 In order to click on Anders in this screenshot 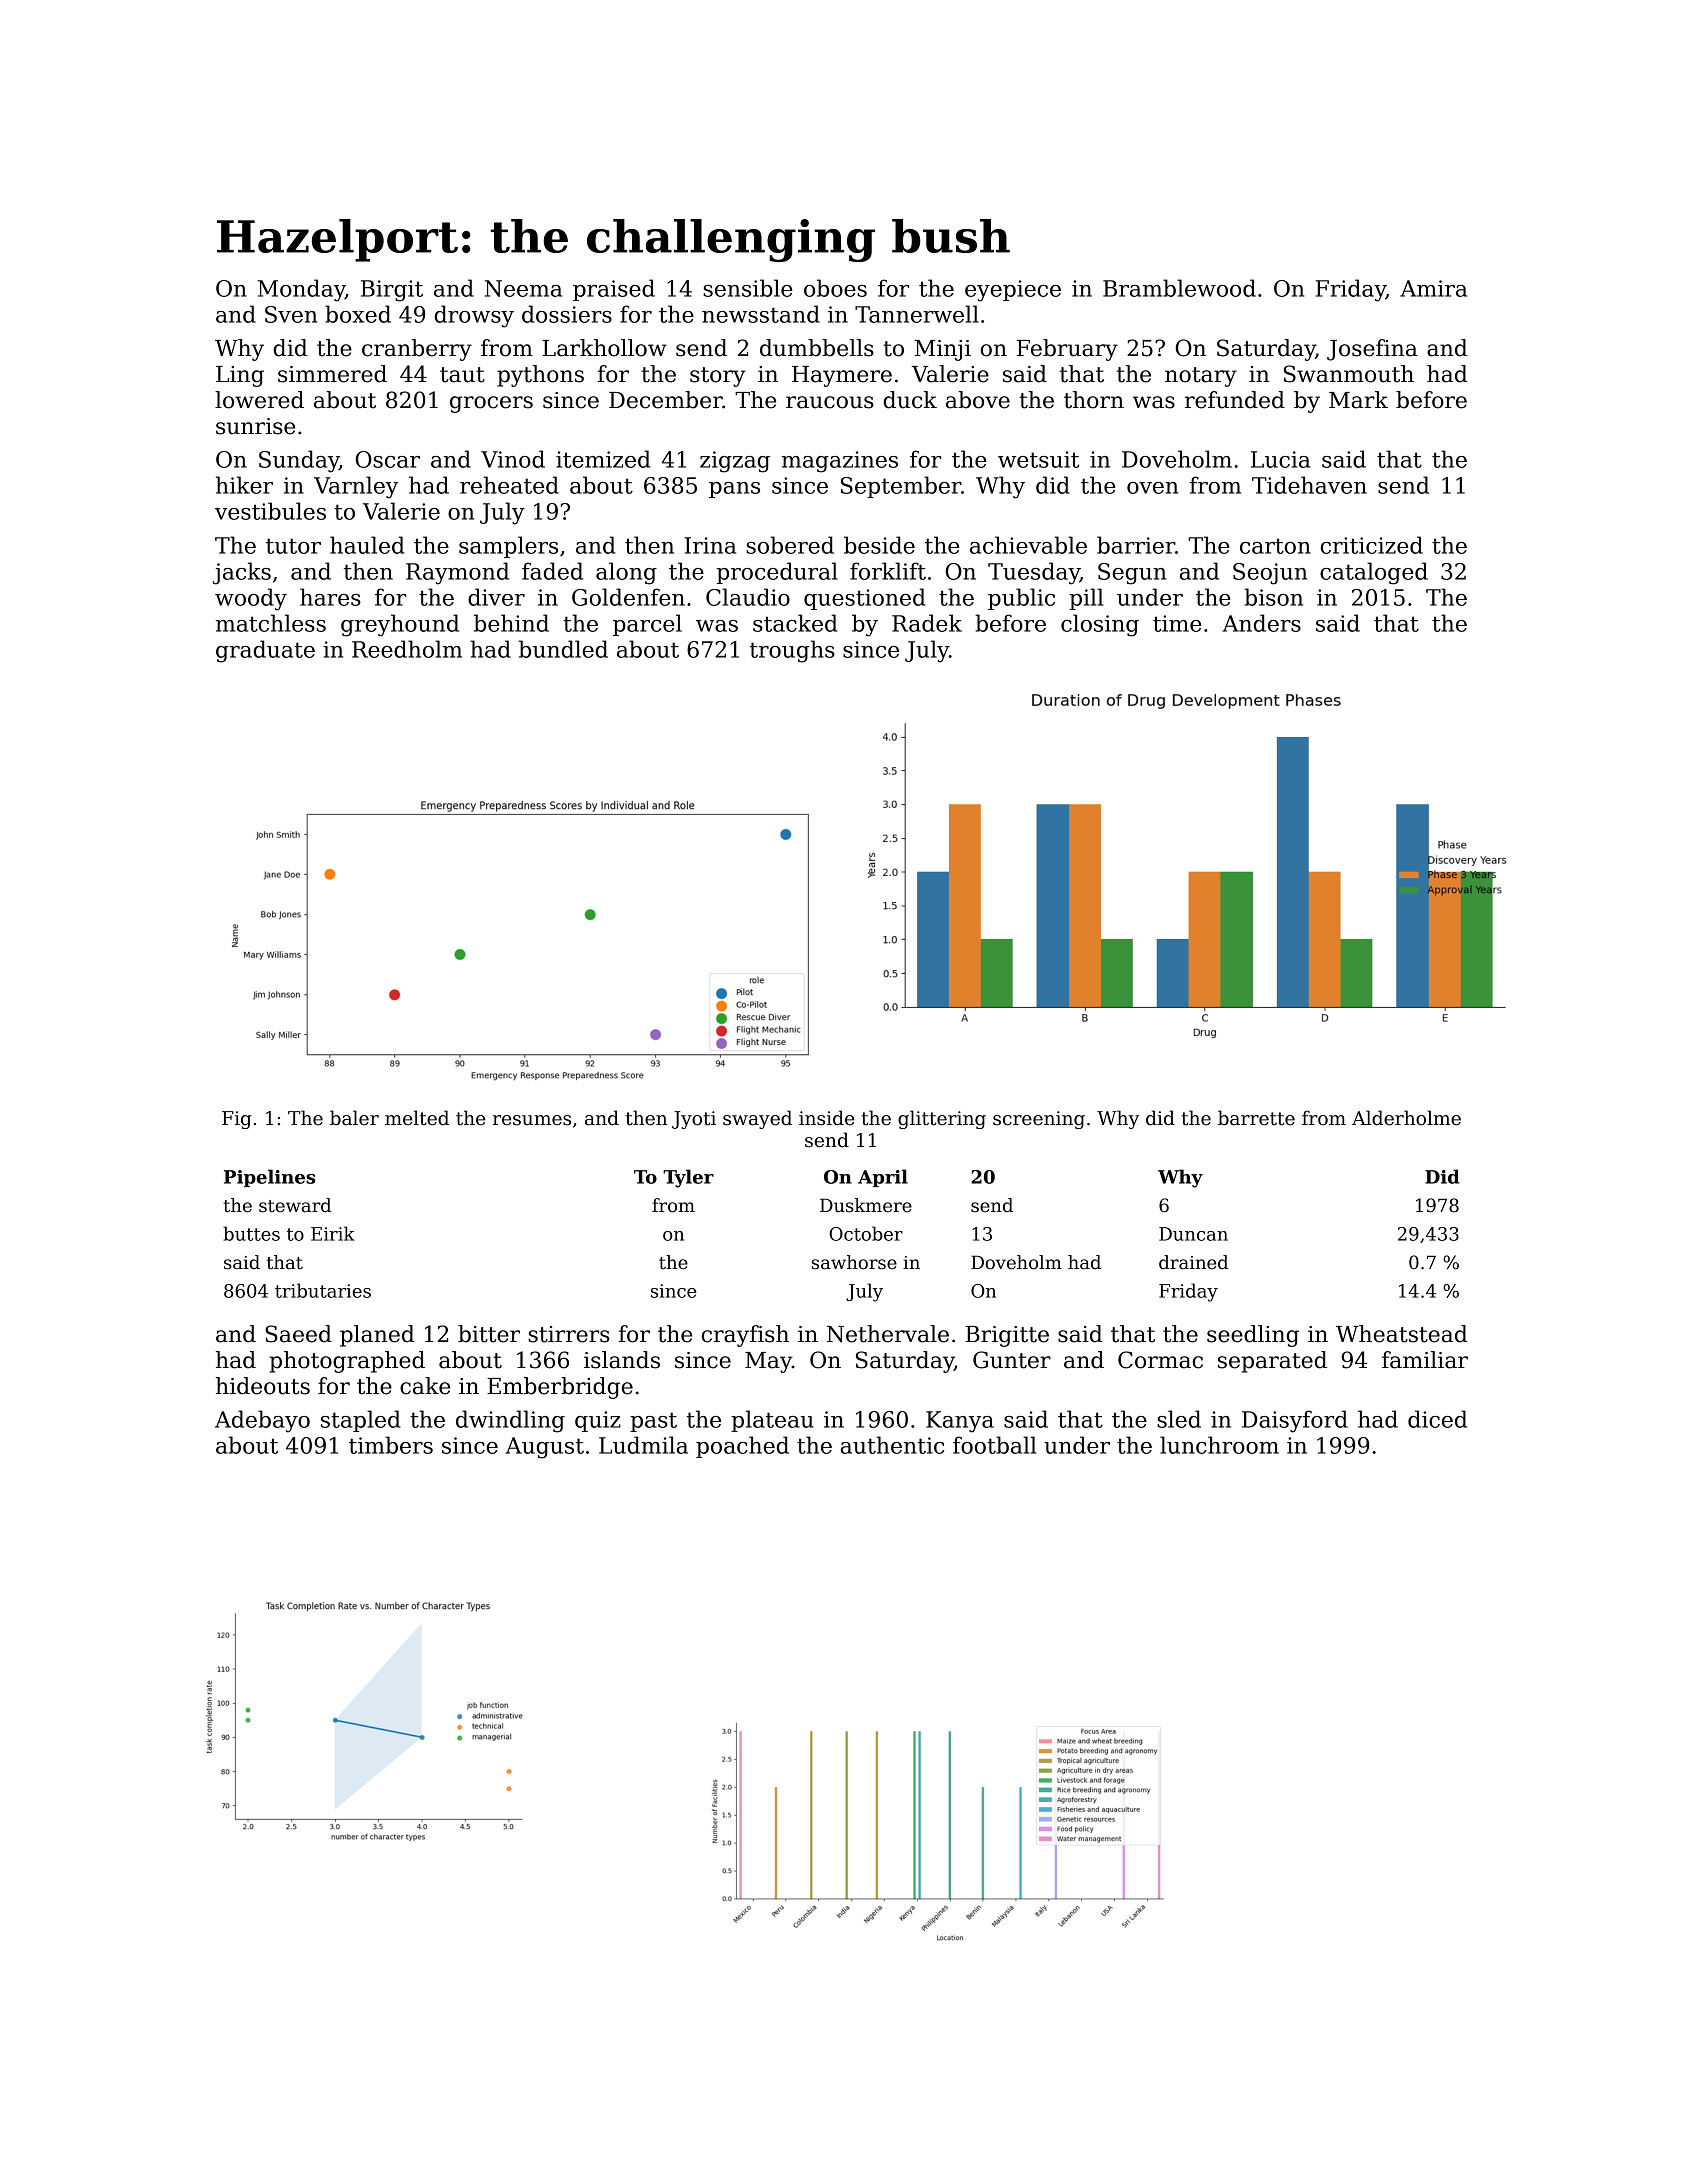, I will do `click(1261, 623)`.
